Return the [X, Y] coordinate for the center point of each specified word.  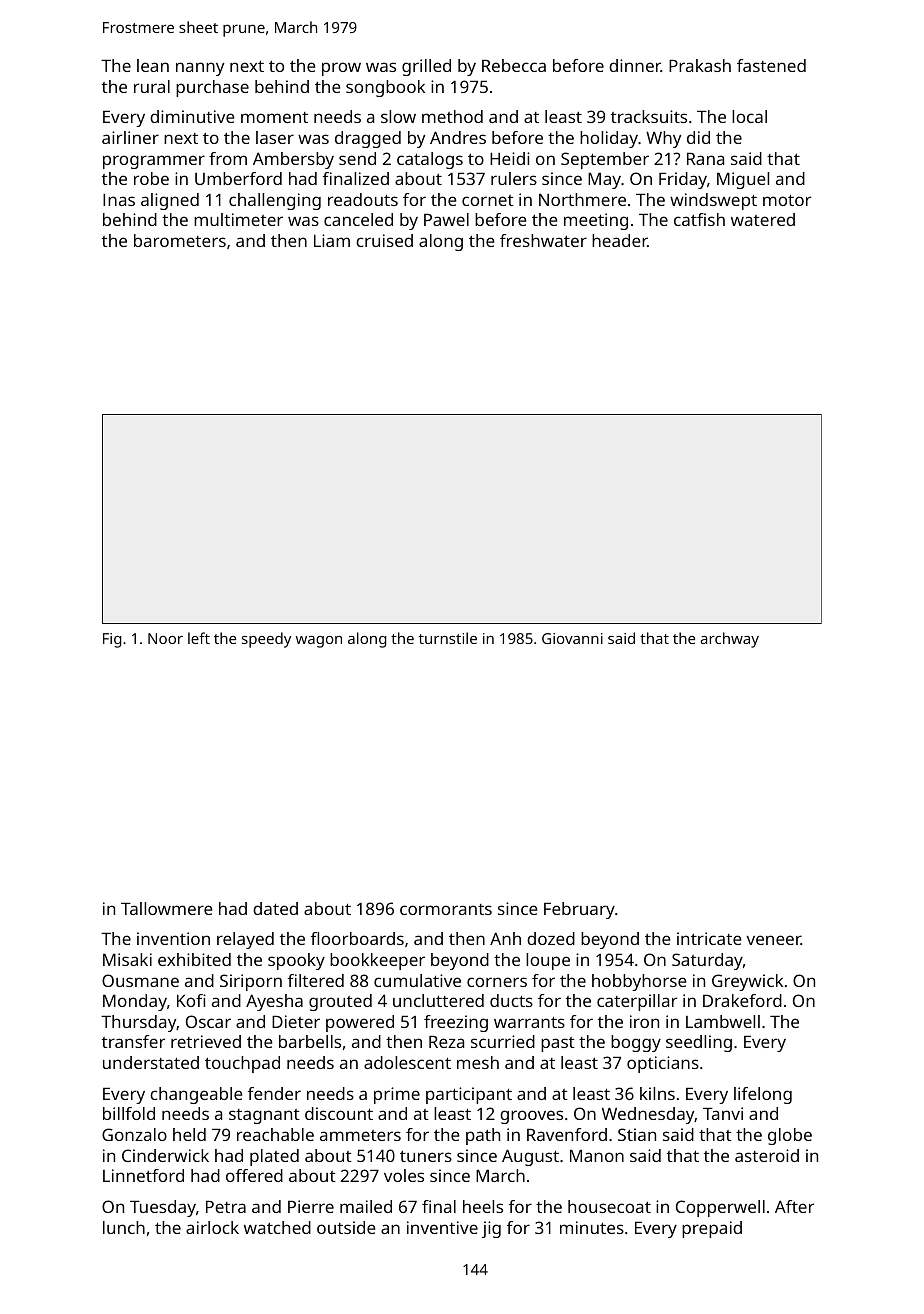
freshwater [543, 240]
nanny [200, 69]
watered [763, 219]
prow [341, 69]
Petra [226, 1206]
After [794, 1206]
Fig [112, 640]
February [579, 910]
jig [491, 1229]
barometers [180, 240]
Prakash [700, 65]
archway [730, 640]
